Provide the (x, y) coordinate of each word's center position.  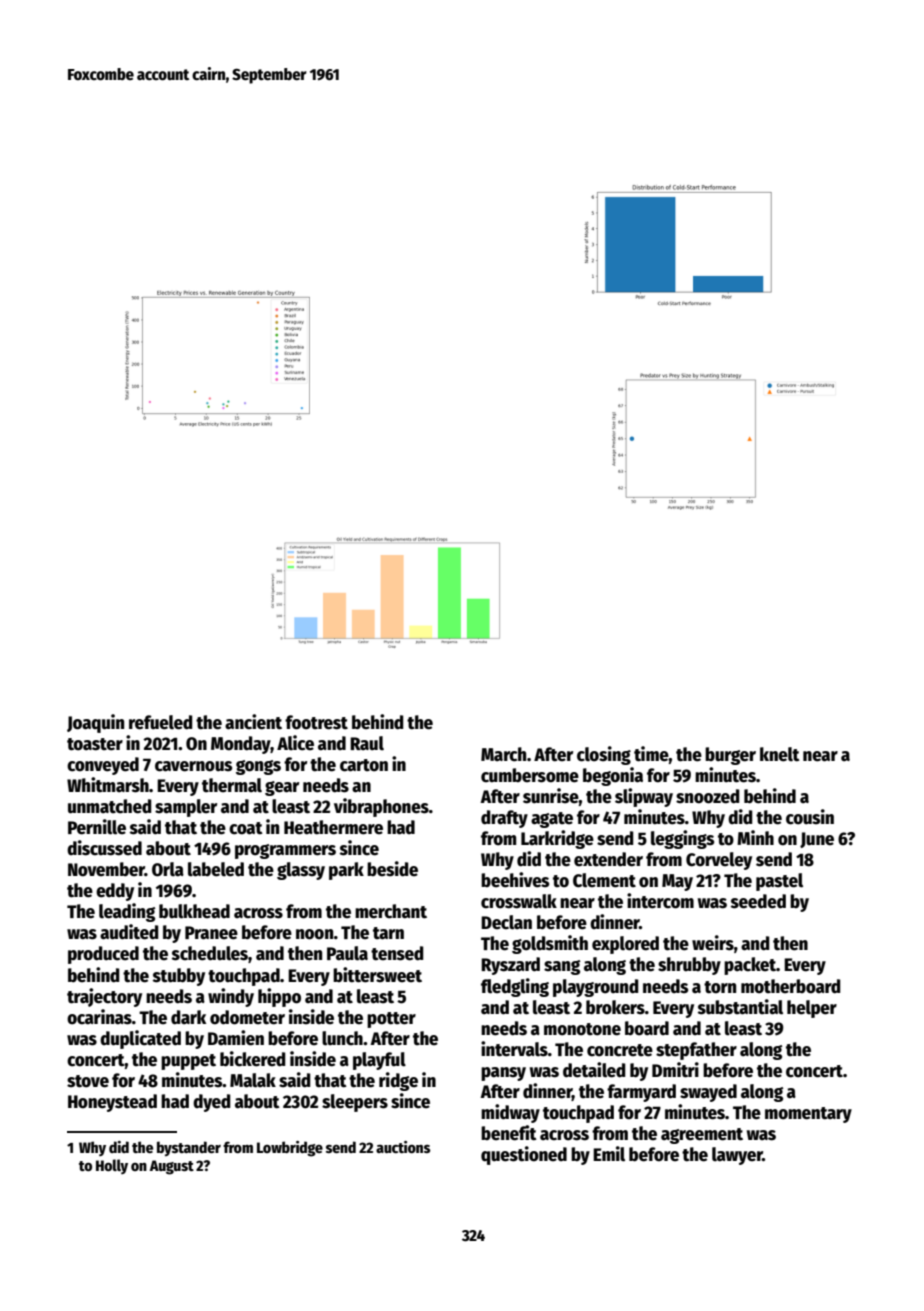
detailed (594, 1070)
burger (730, 756)
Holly (112, 1166)
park (346, 871)
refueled (161, 722)
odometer (247, 1017)
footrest (316, 722)
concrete (620, 1050)
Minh (755, 837)
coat (246, 828)
